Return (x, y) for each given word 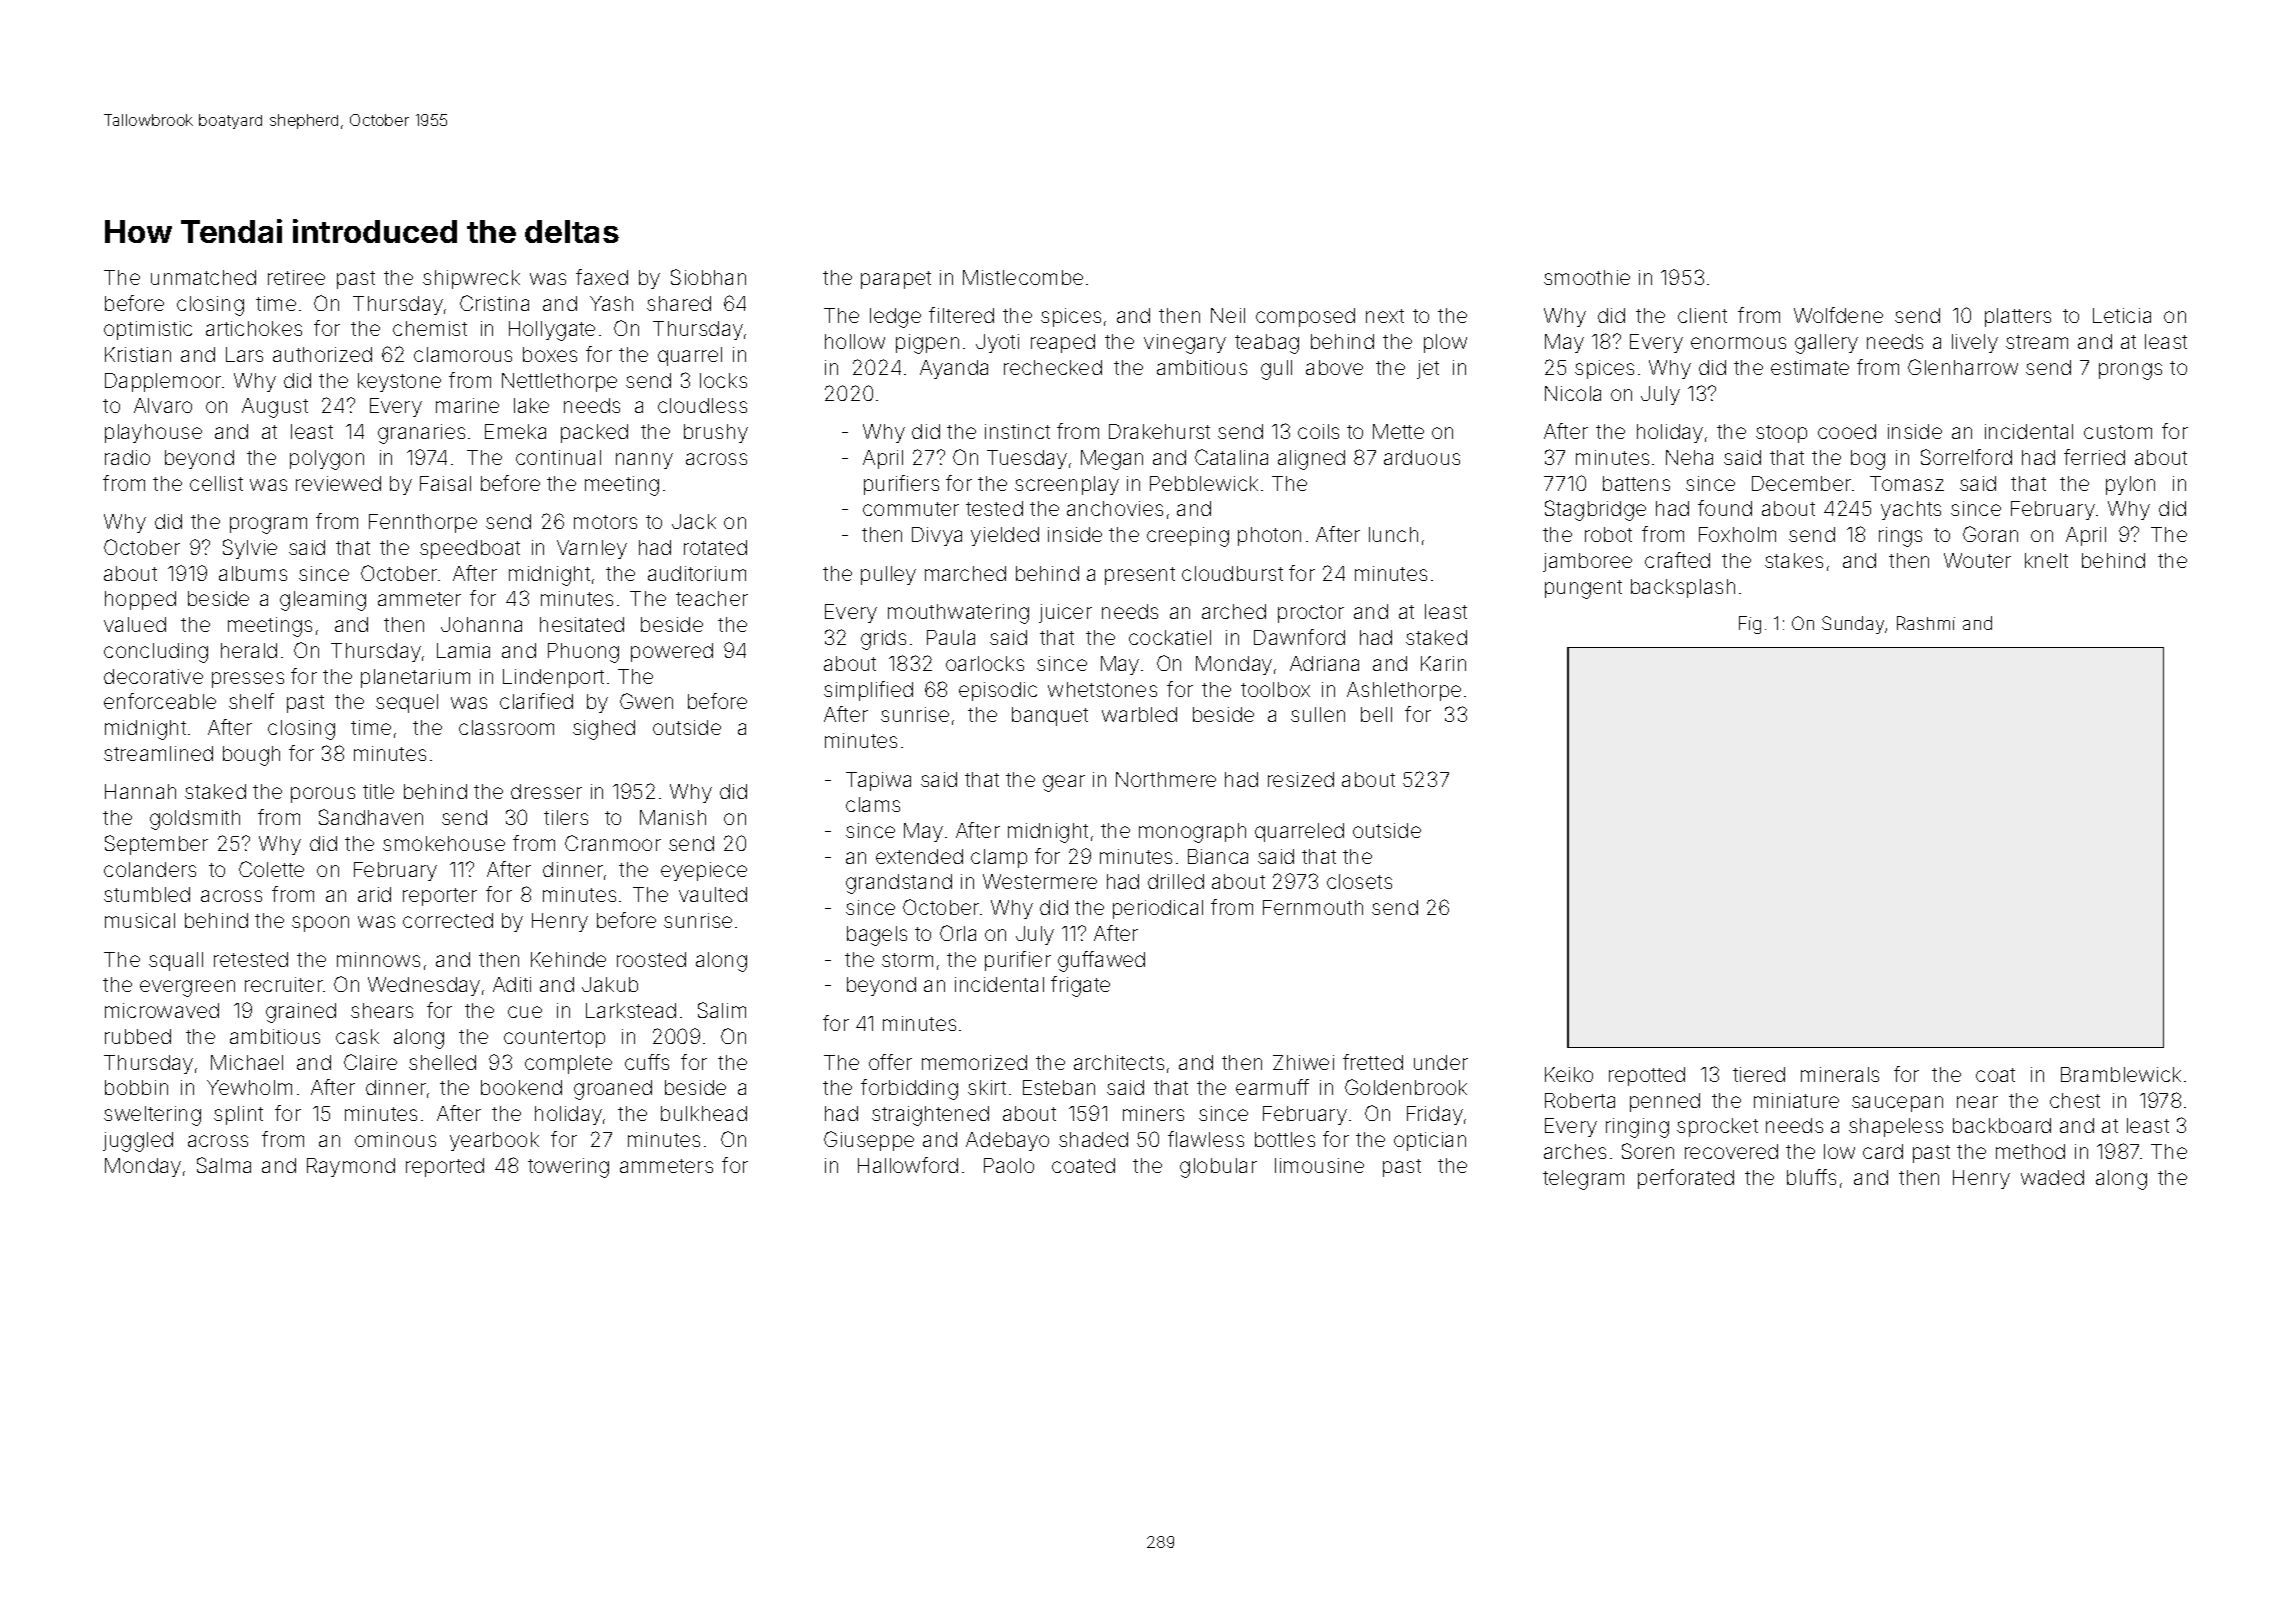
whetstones (1102, 689)
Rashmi (1926, 623)
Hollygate (552, 331)
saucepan (1897, 1104)
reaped (1063, 343)
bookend (521, 1087)
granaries (421, 434)
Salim (722, 1010)
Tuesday (1027, 459)
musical (140, 920)
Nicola (1573, 393)
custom (2118, 432)
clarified (536, 701)
